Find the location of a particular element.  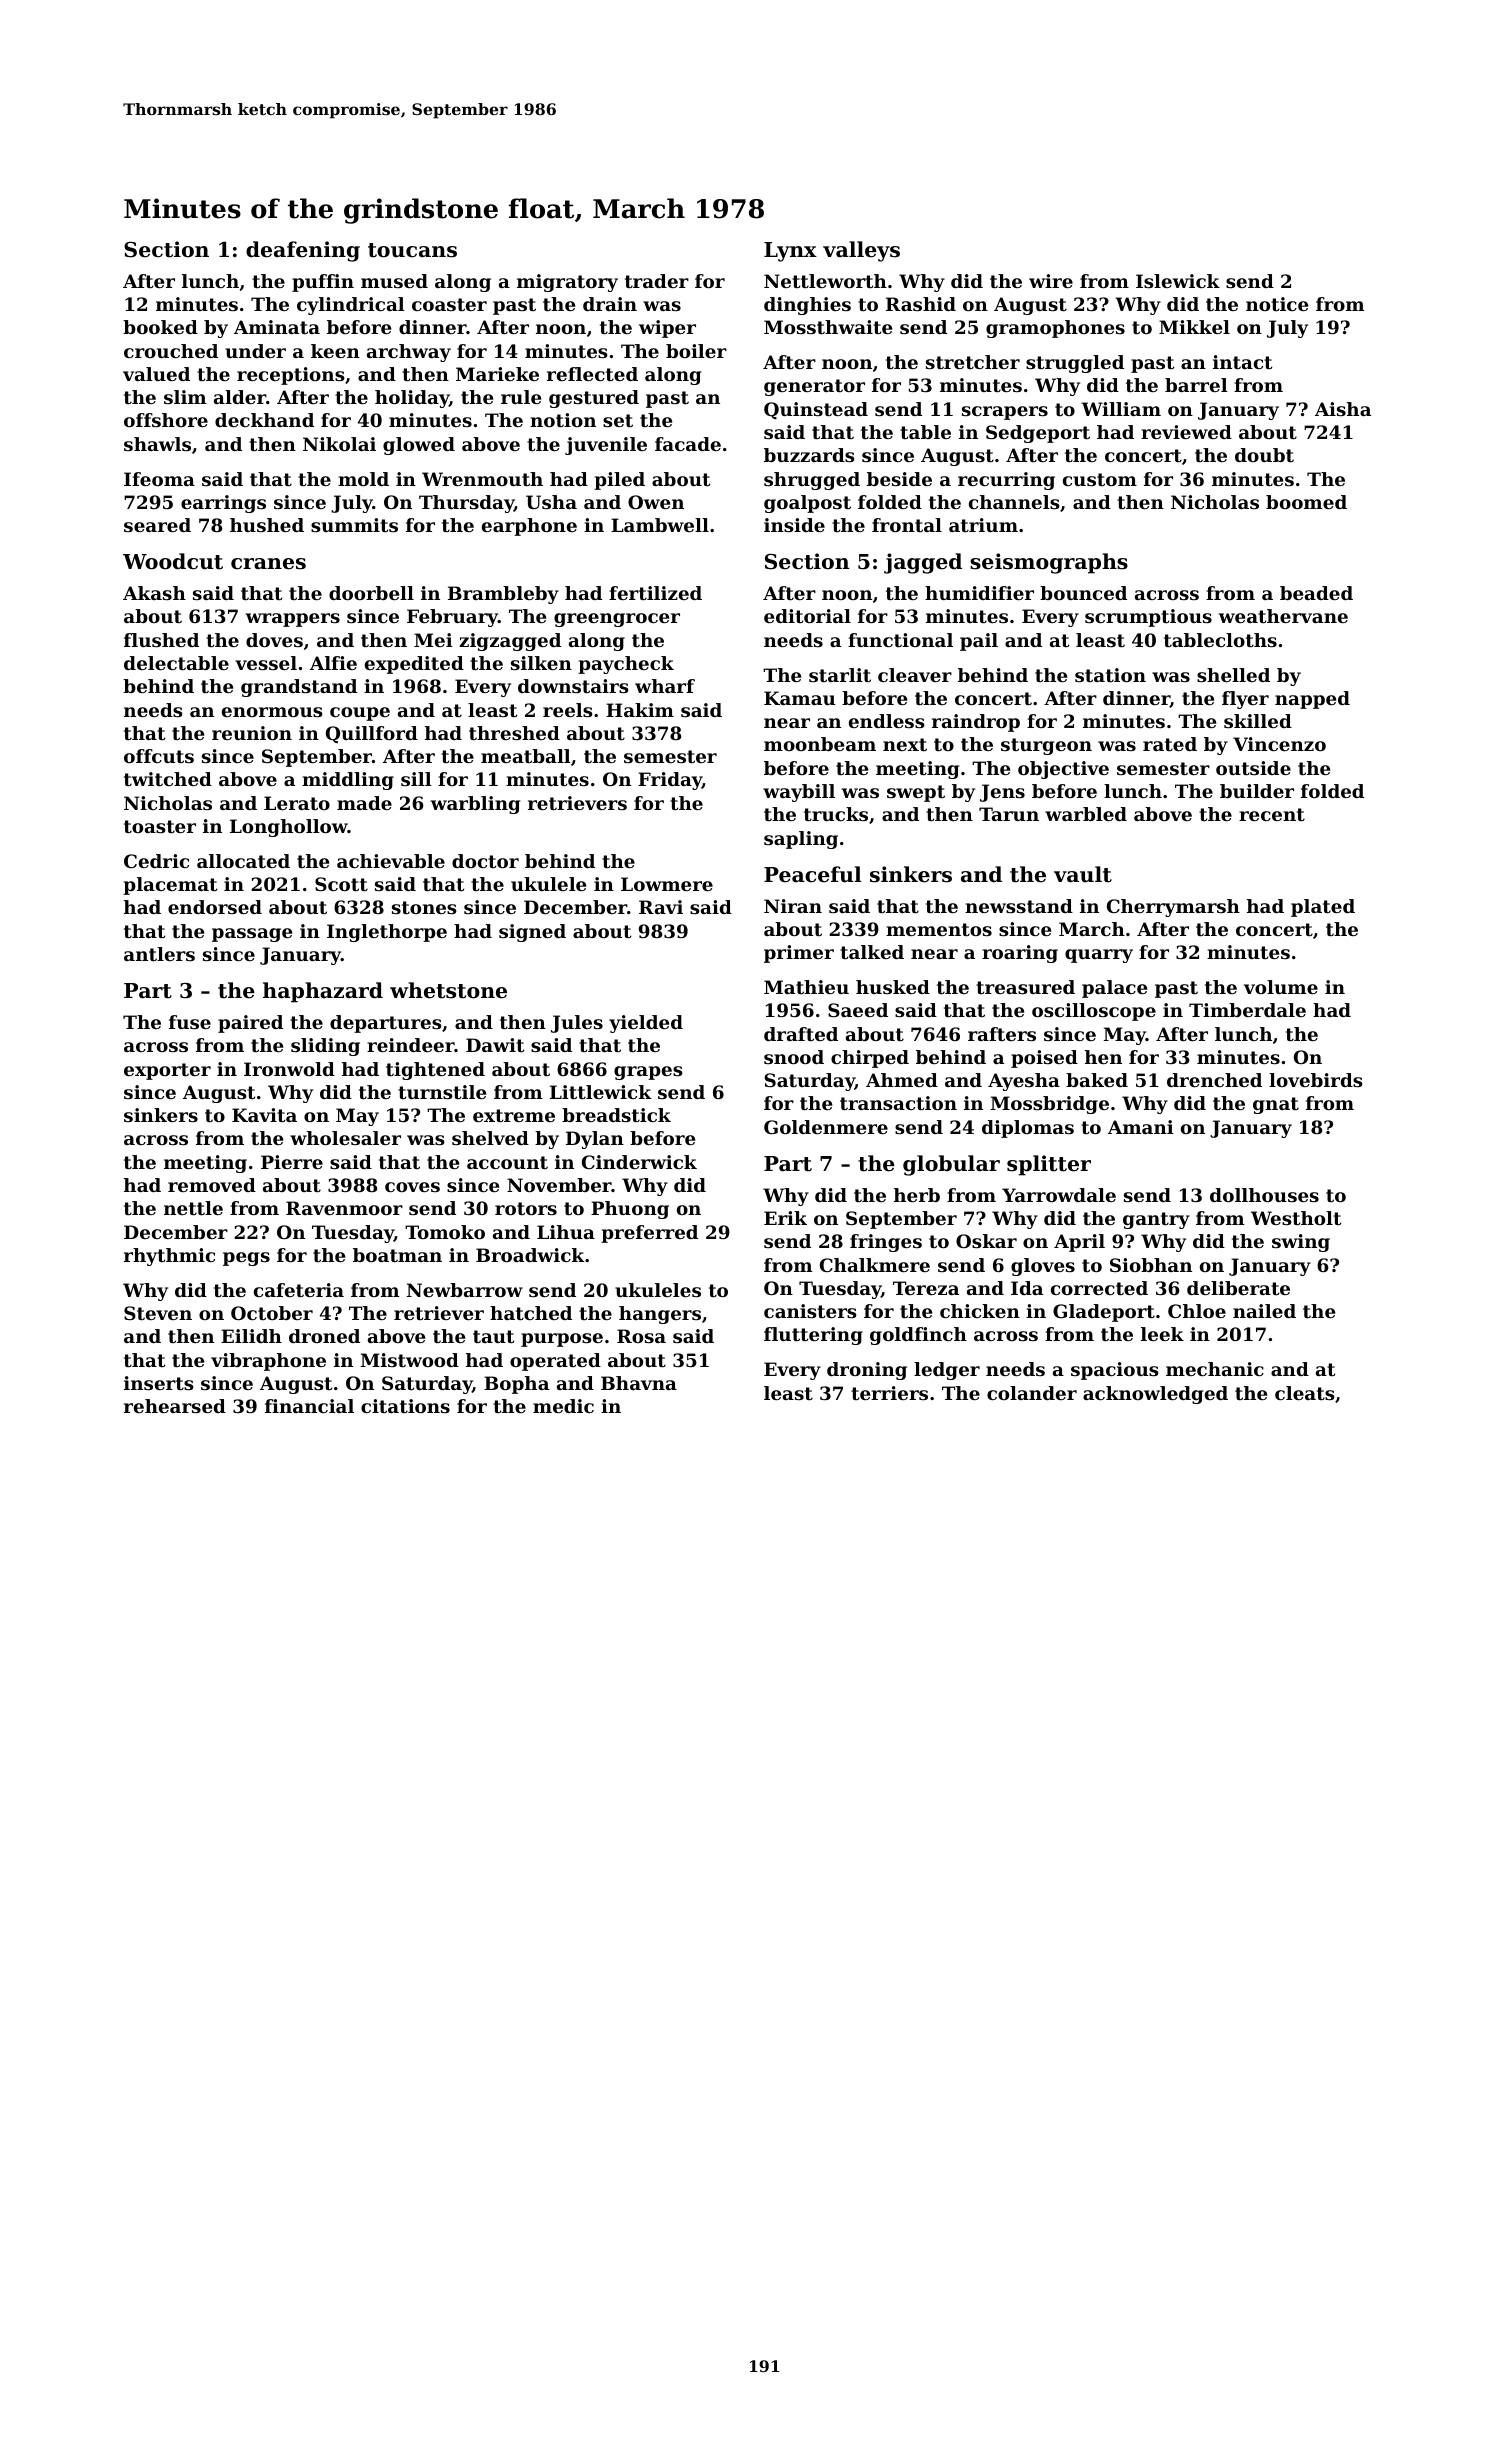

Jens is located at coordinates (1002, 793).
